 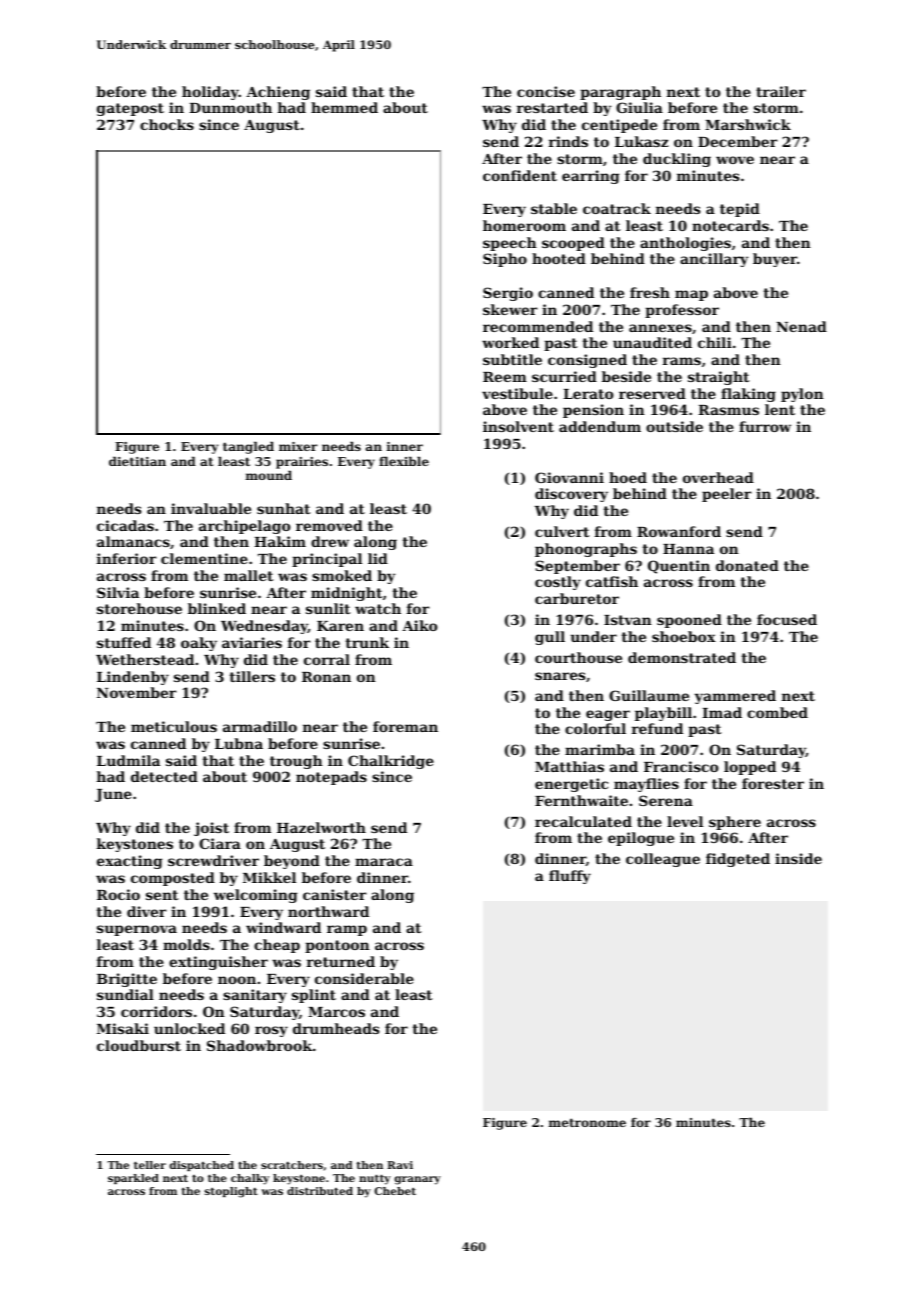 I want to click on Lindenby, so click(x=133, y=678).
